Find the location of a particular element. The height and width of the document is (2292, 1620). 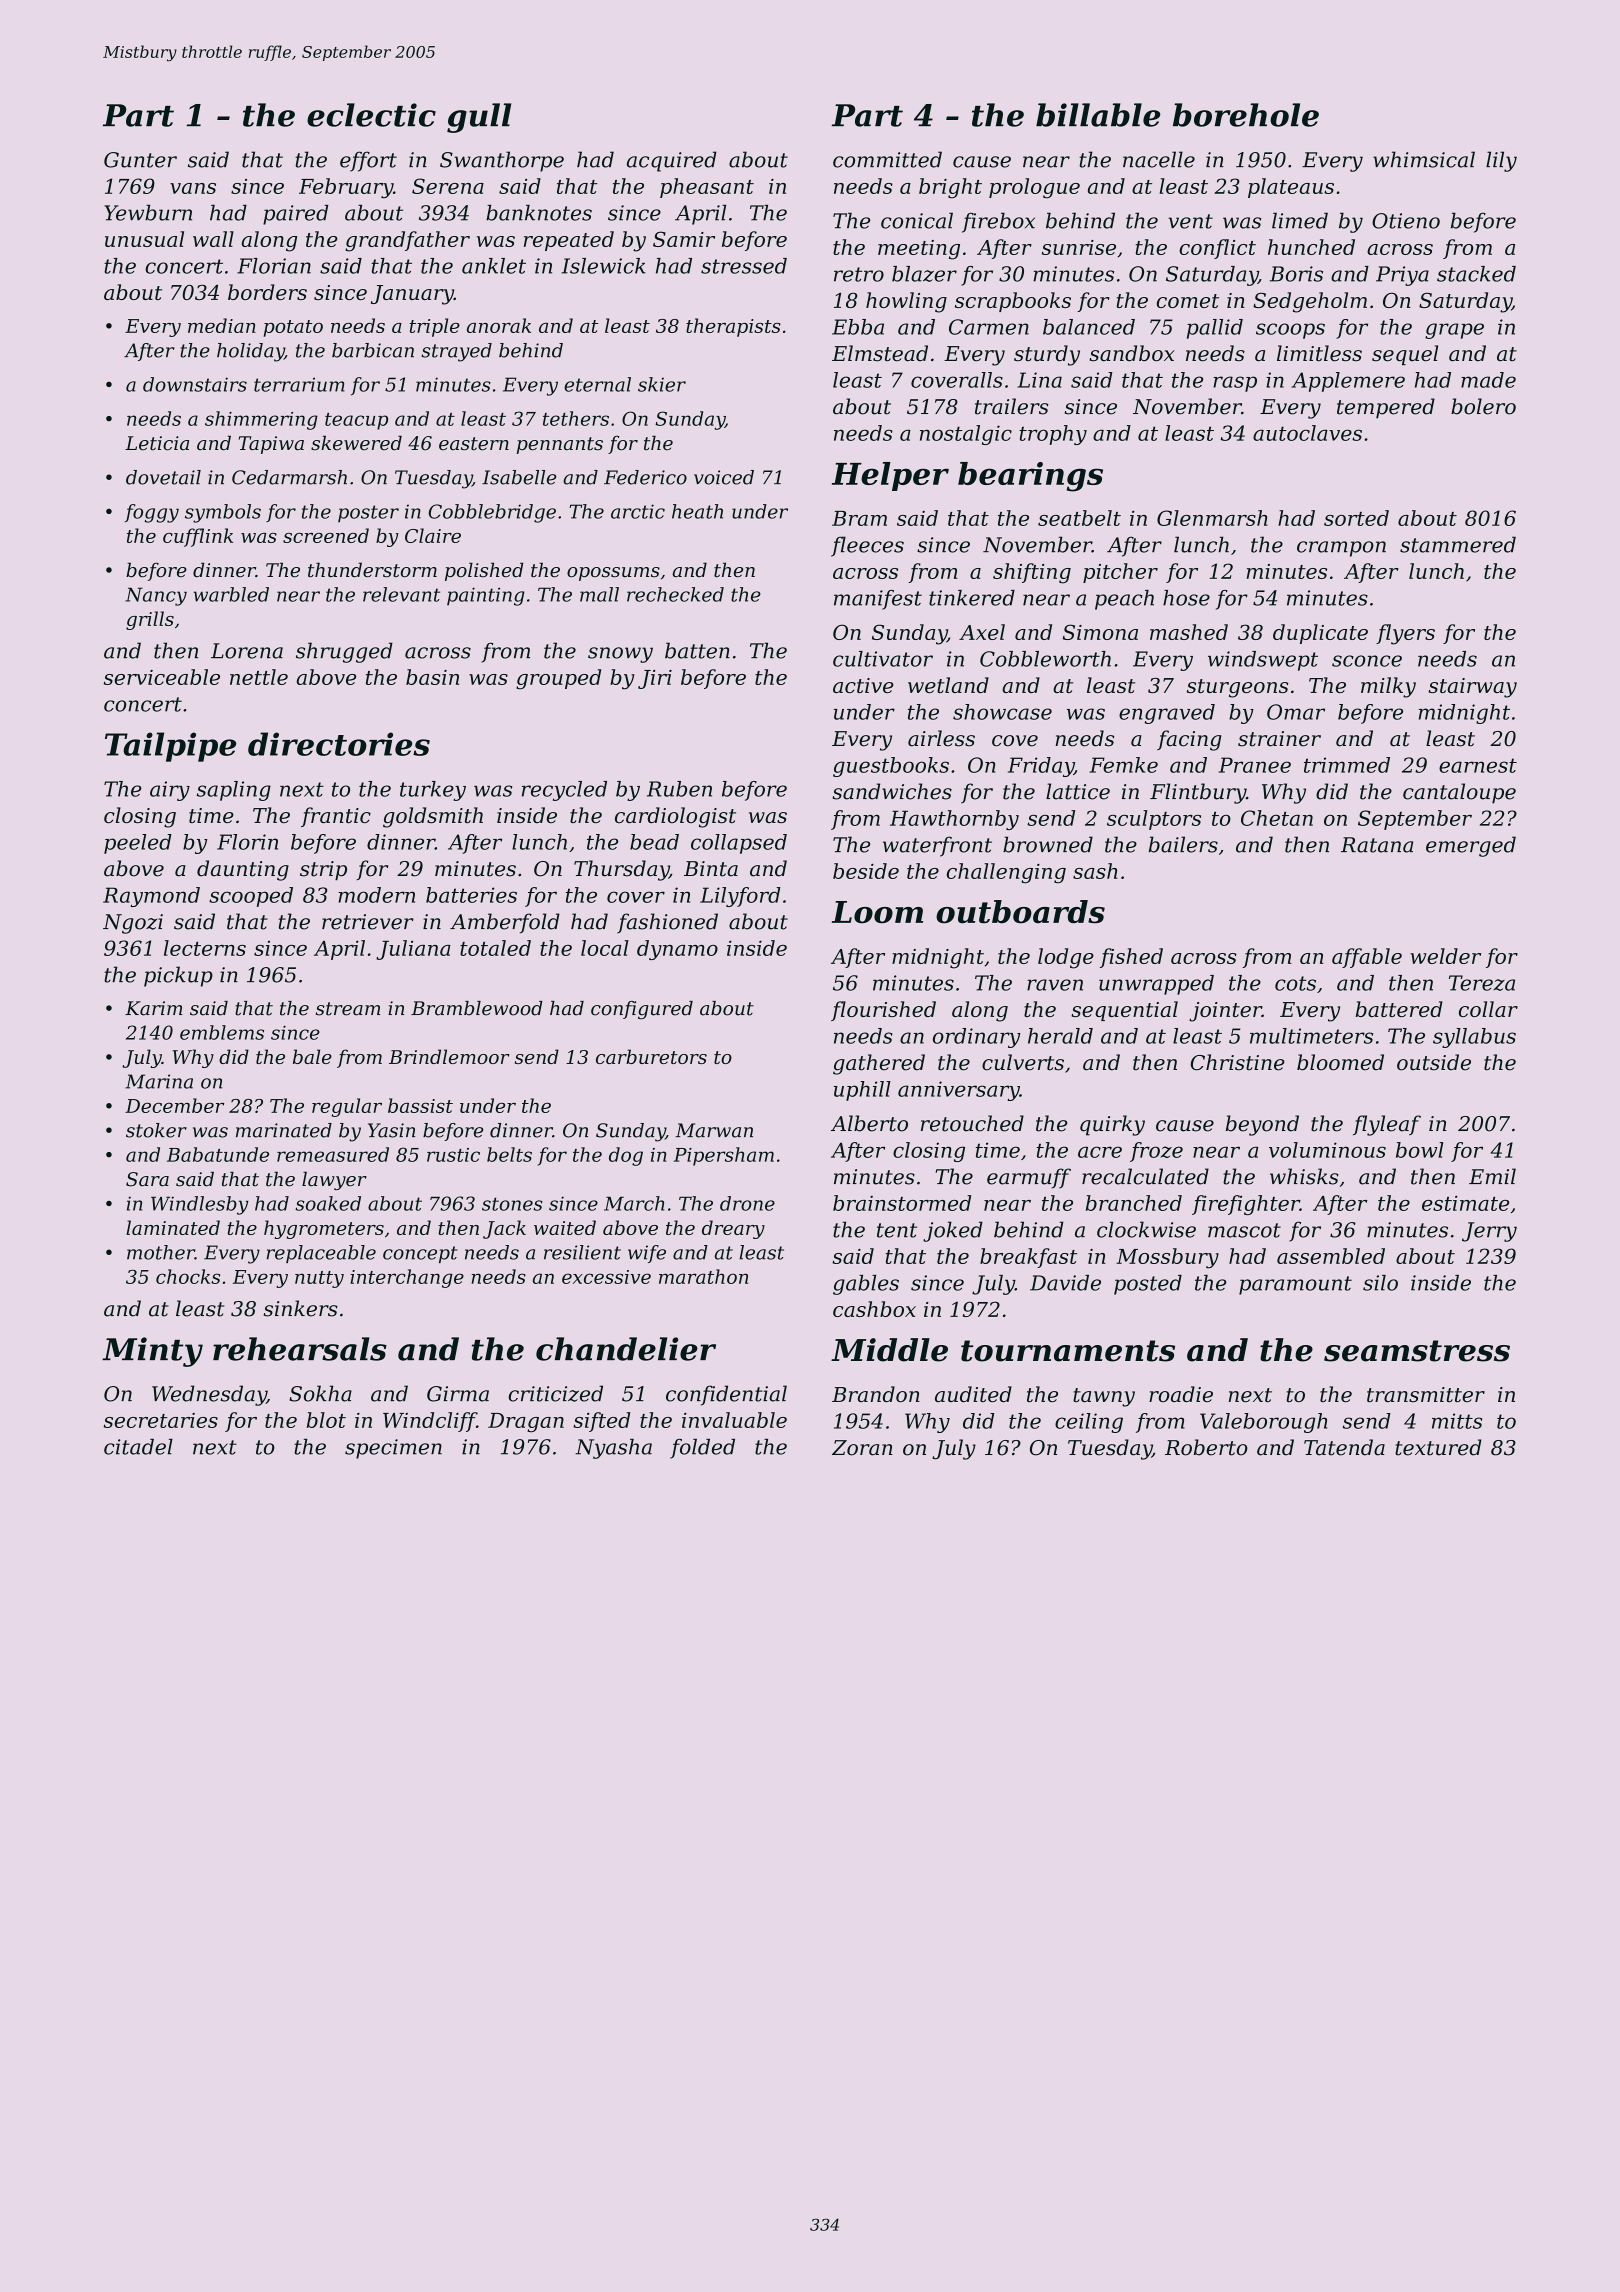

citadel is located at coordinates (138, 1447).
